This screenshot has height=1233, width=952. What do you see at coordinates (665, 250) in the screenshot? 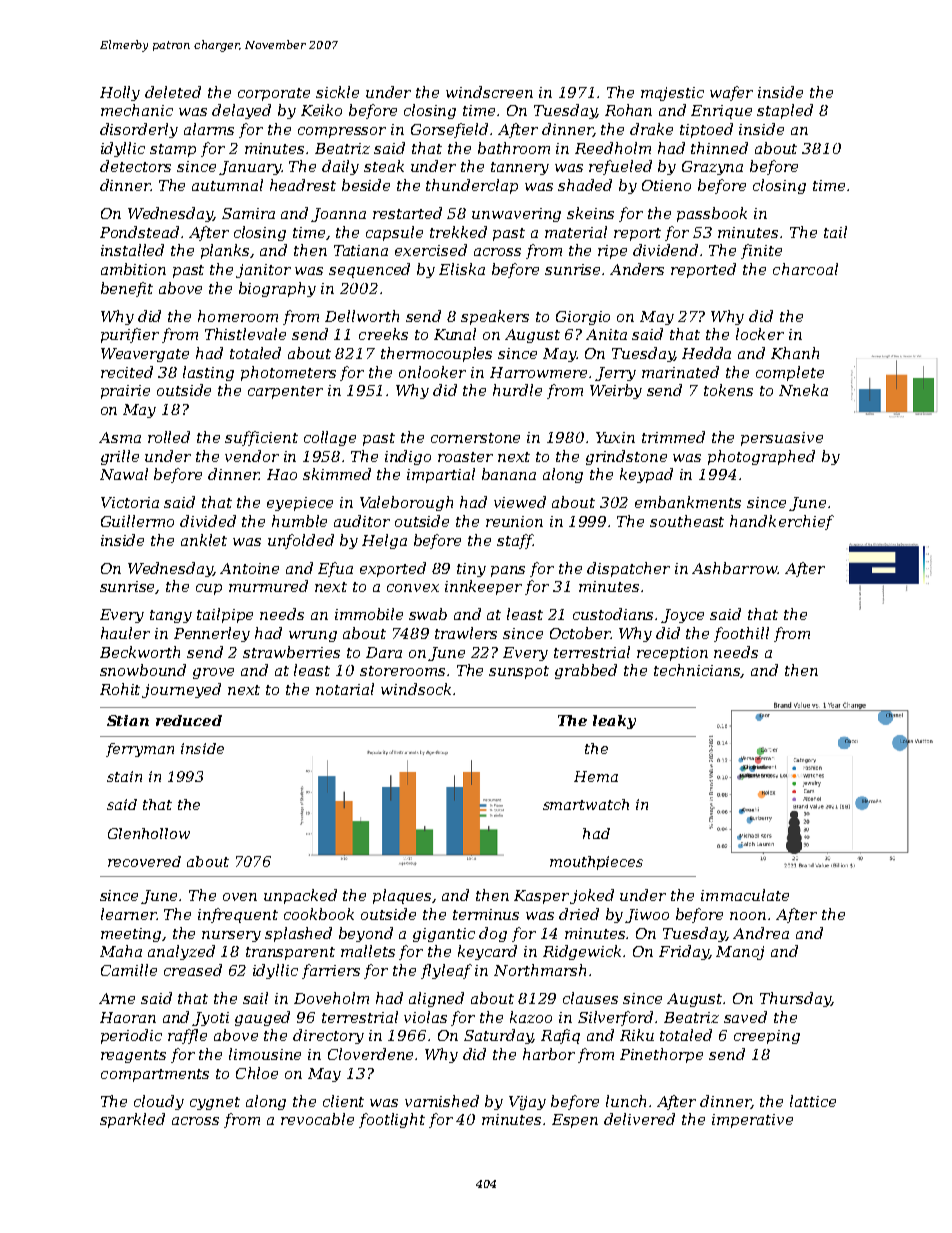
I see `dividend` at bounding box center [665, 250].
